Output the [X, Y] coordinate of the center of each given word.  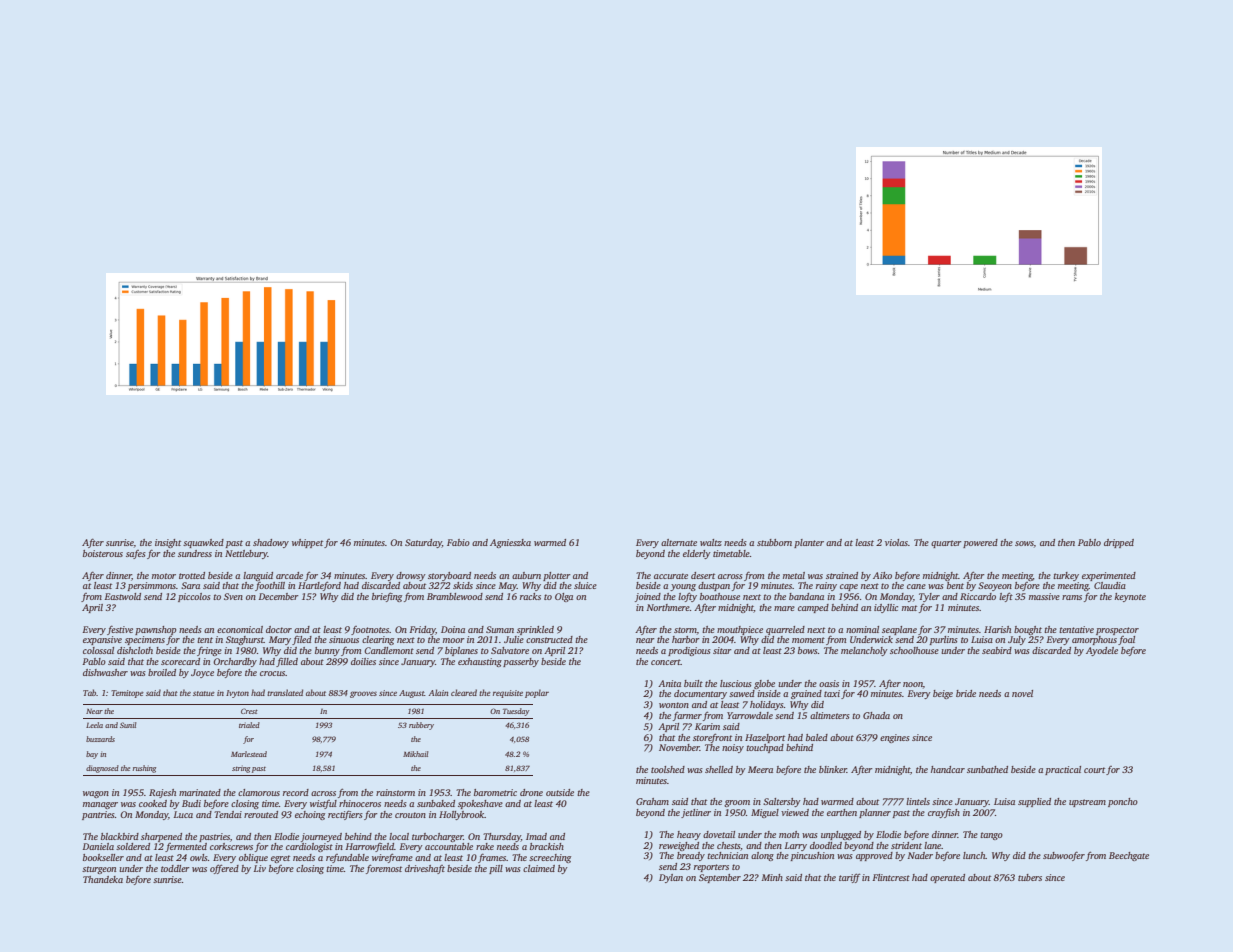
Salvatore [510, 650]
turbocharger [437, 837]
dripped [1119, 543]
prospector [1117, 631]
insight [168, 543]
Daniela [98, 846]
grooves [363, 694]
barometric [495, 792]
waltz [711, 542]
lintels [918, 801]
